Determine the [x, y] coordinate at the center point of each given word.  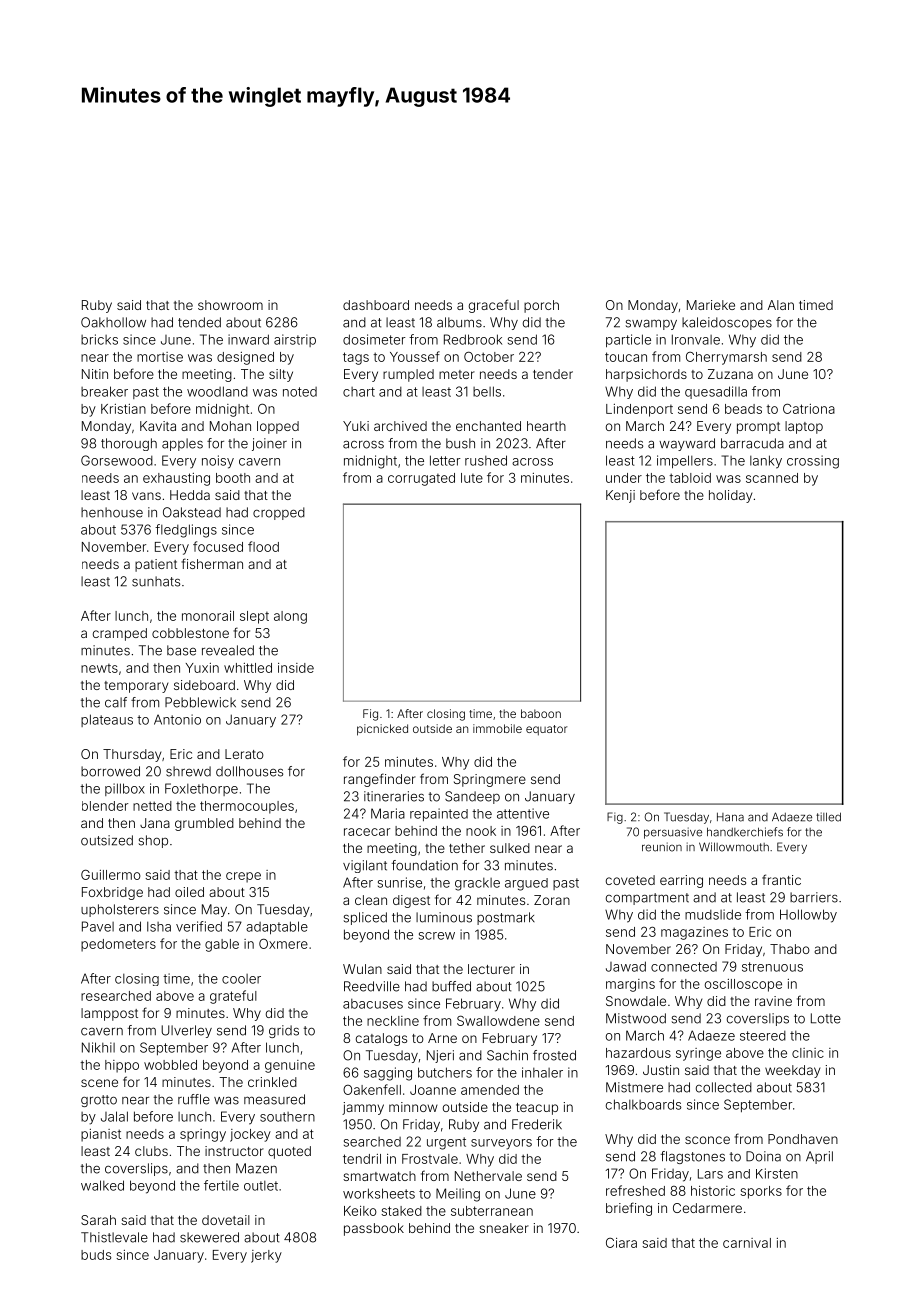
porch [541, 306]
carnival [747, 1243]
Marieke [711, 305]
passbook [374, 1229]
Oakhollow [113, 322]
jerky [266, 1256]
